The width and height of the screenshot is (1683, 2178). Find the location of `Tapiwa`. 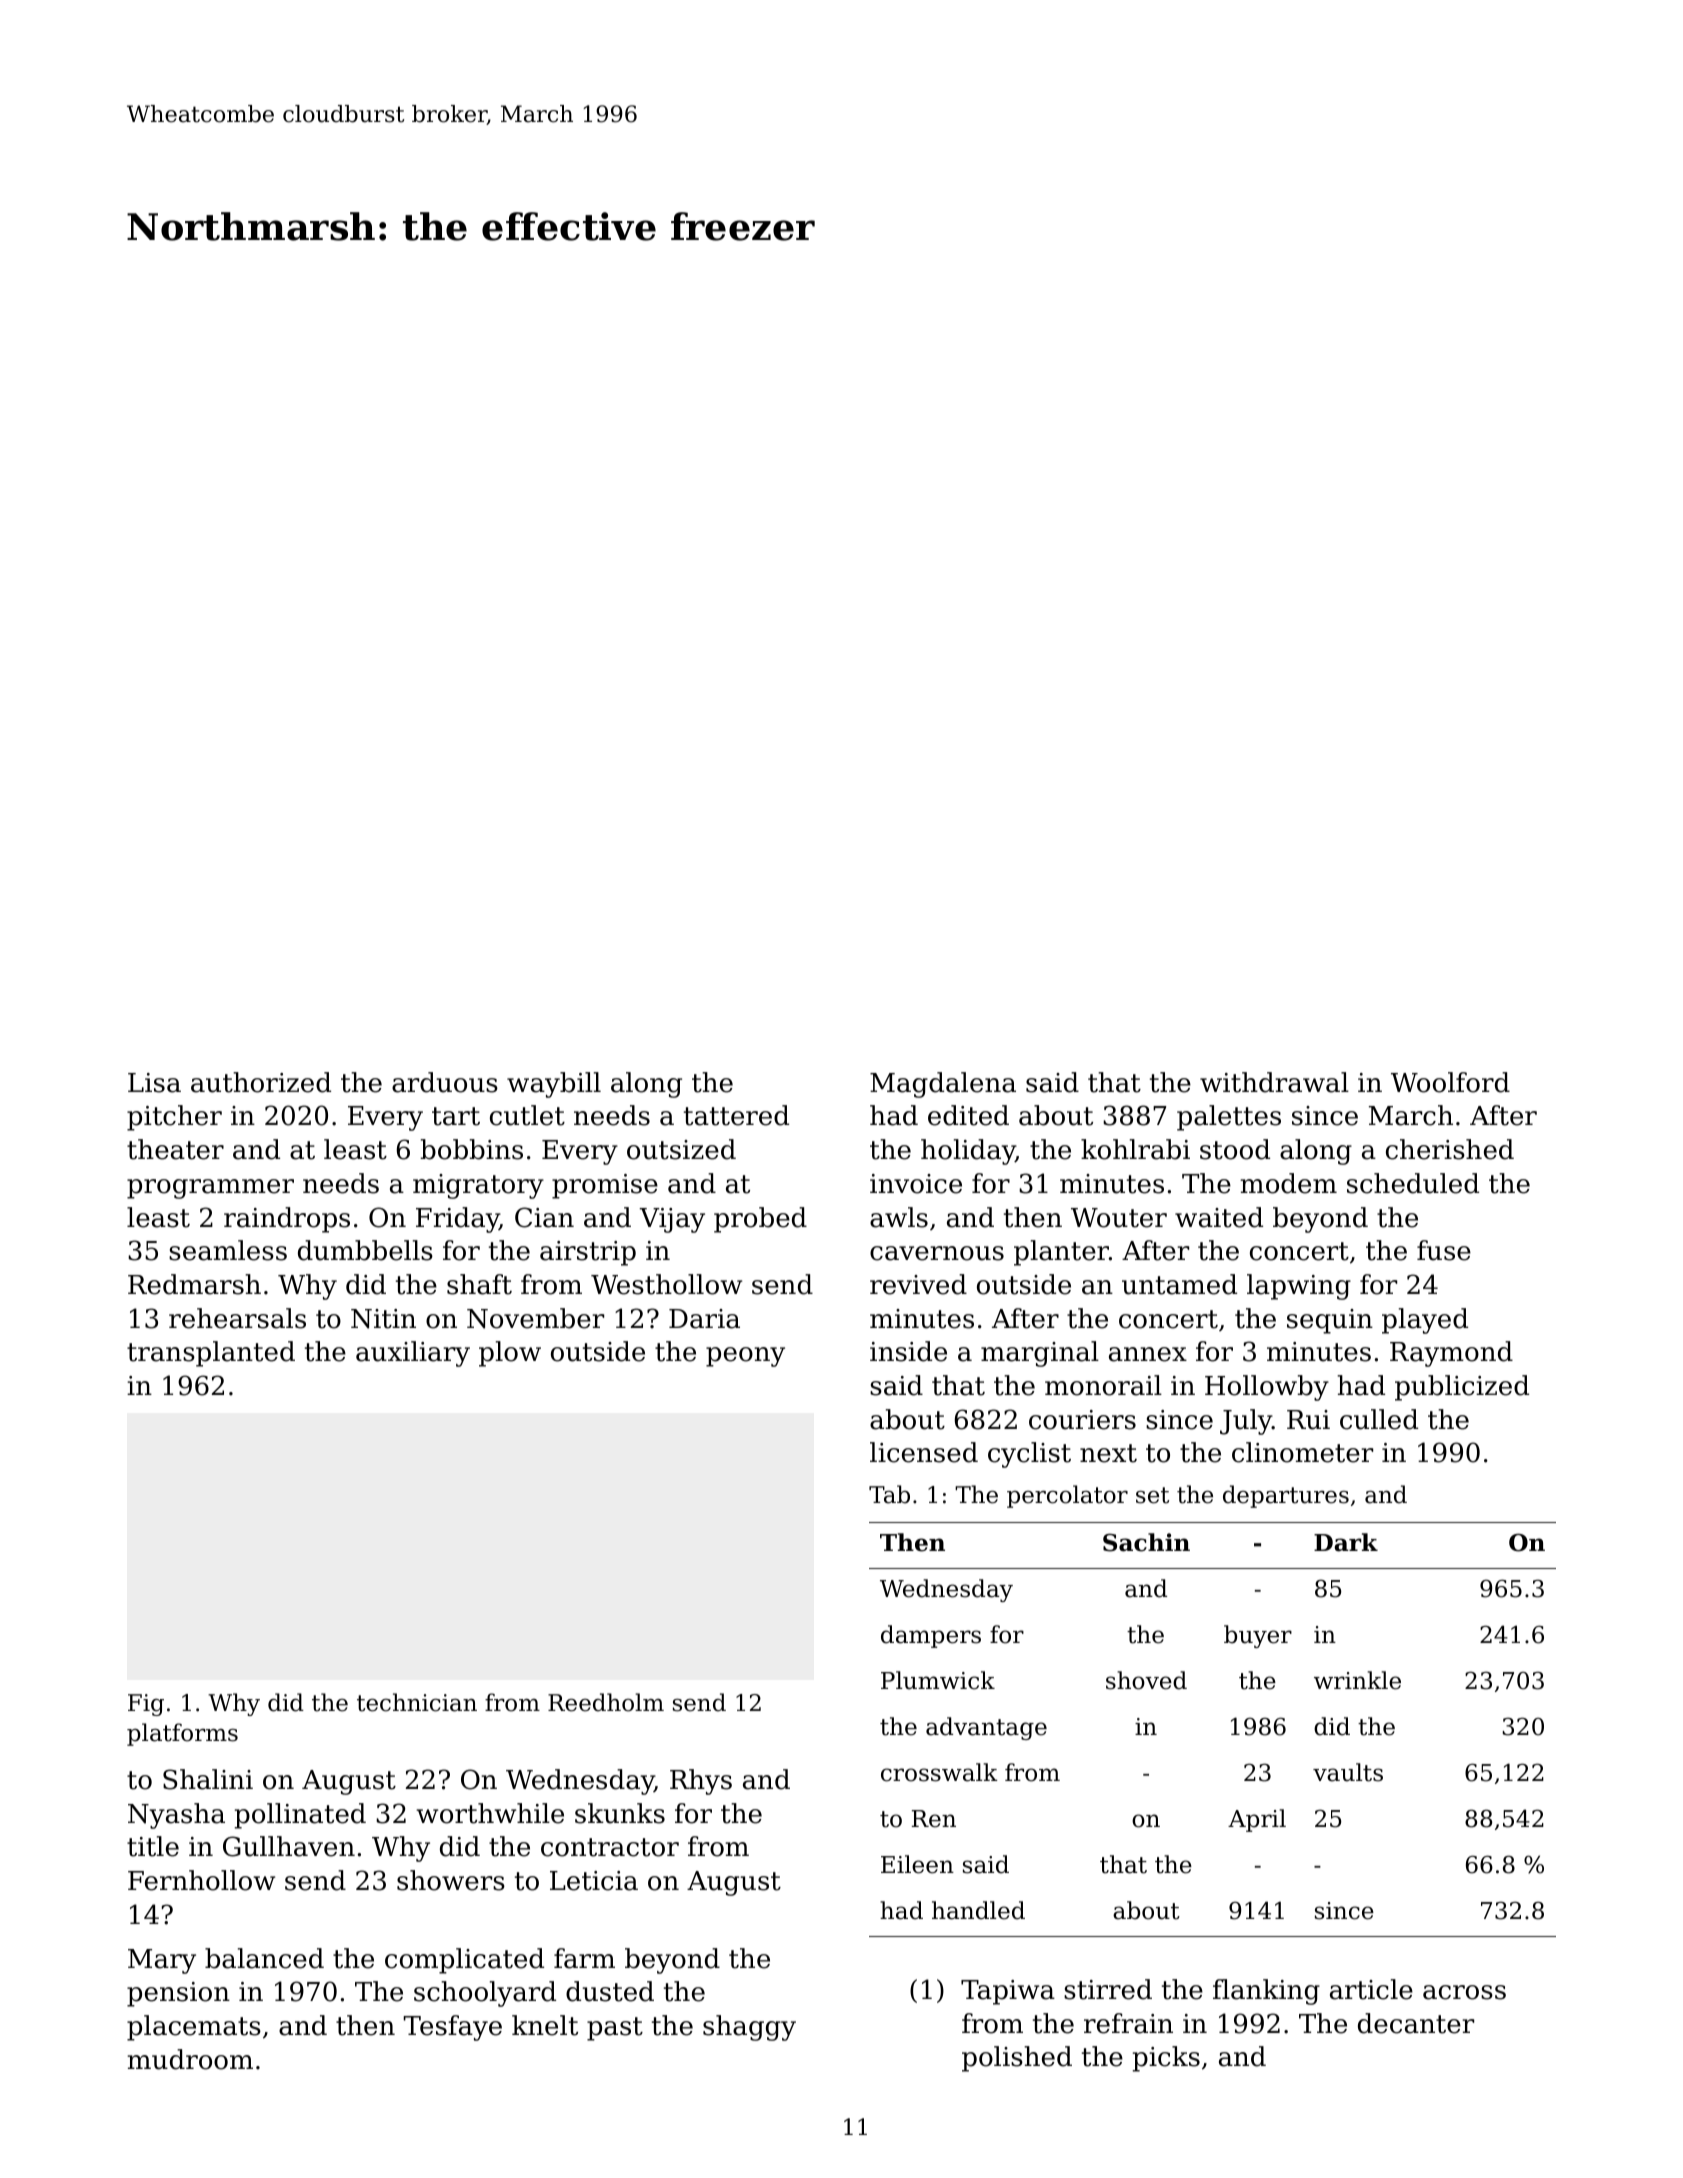

Tapiwa is located at coordinates (1008, 1992).
